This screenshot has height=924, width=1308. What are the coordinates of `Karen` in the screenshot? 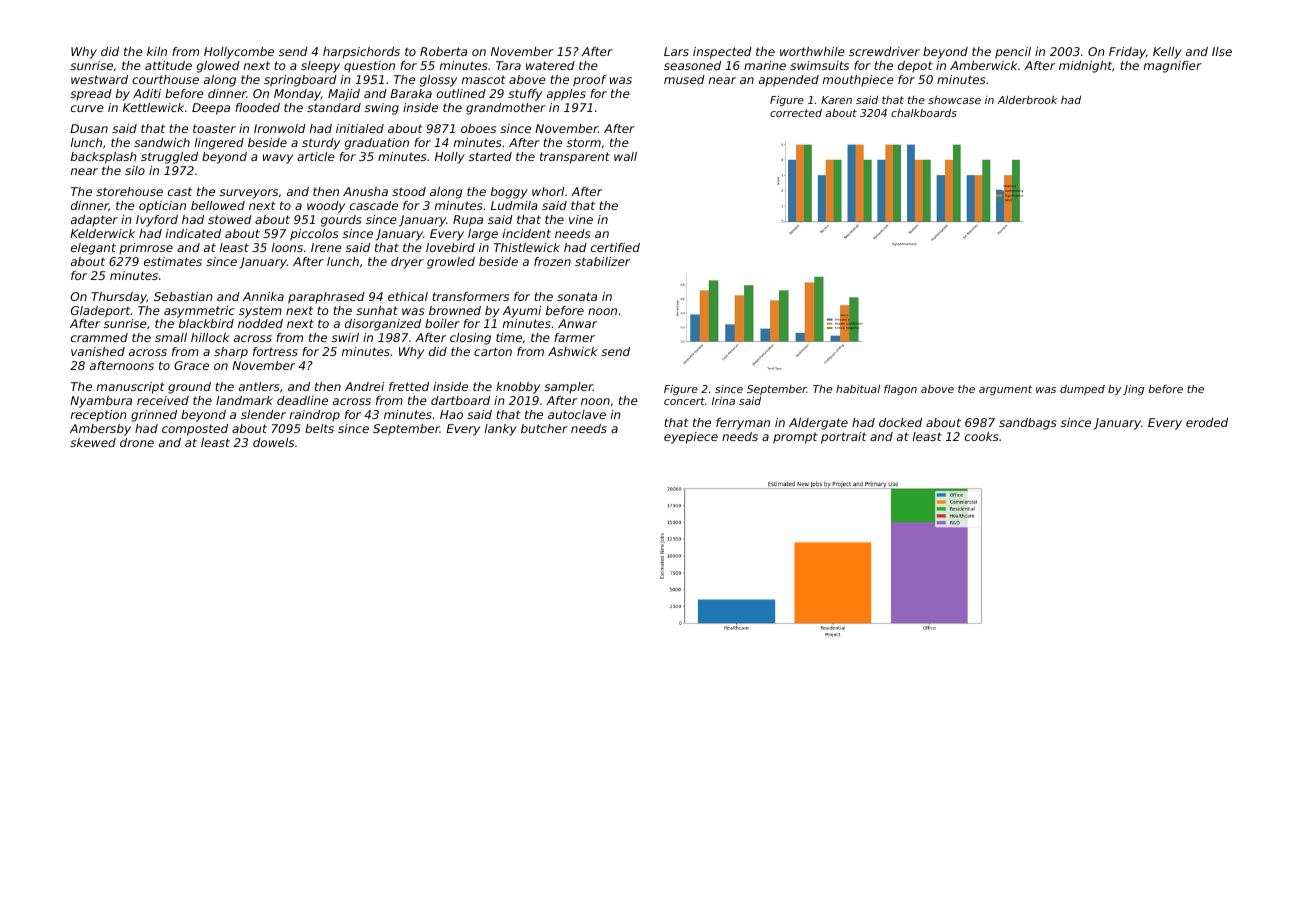 It's located at (836, 100).
